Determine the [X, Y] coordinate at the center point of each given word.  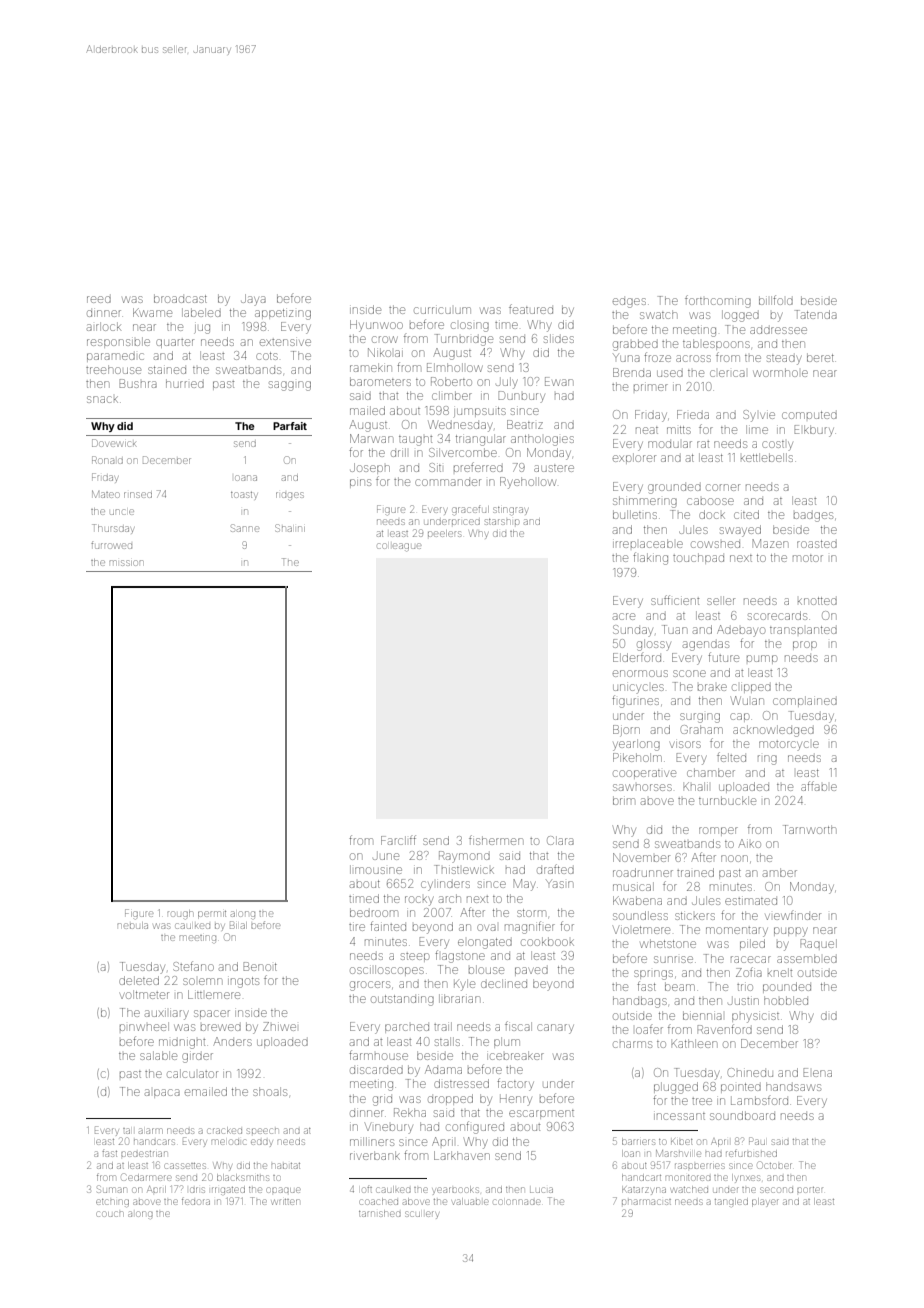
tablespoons [716, 344]
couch [110, 1214]
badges [813, 517]
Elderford [637, 657]
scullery [421, 1215]
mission [126, 563]
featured [531, 309]
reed [99, 299]
